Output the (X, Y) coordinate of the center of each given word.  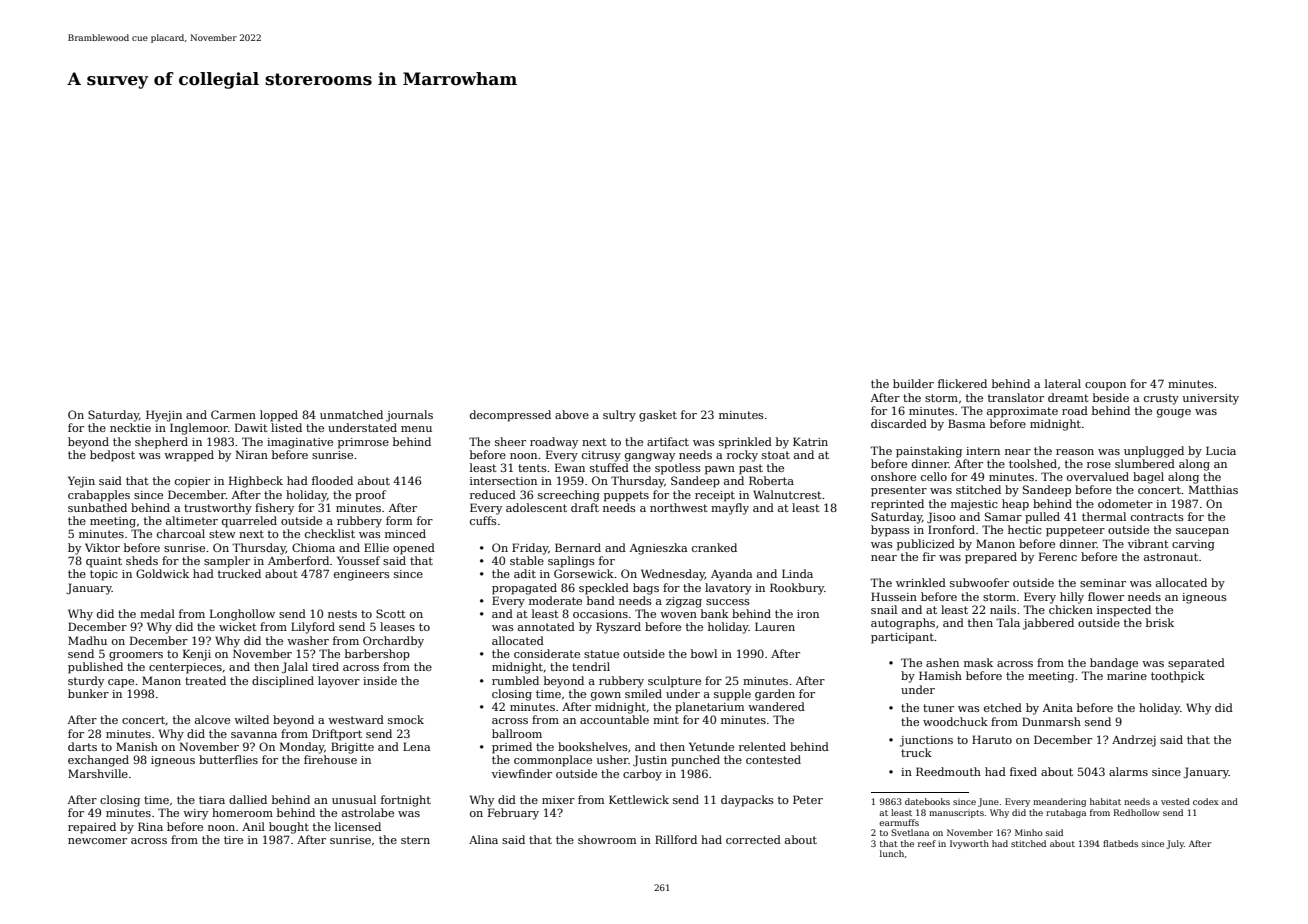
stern (415, 840)
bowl (704, 653)
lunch (892, 853)
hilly (1072, 598)
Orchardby (393, 642)
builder (913, 383)
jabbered (1048, 624)
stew (222, 534)
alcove (212, 719)
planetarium (709, 708)
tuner (938, 708)
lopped (279, 416)
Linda (797, 573)
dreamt (1068, 397)
